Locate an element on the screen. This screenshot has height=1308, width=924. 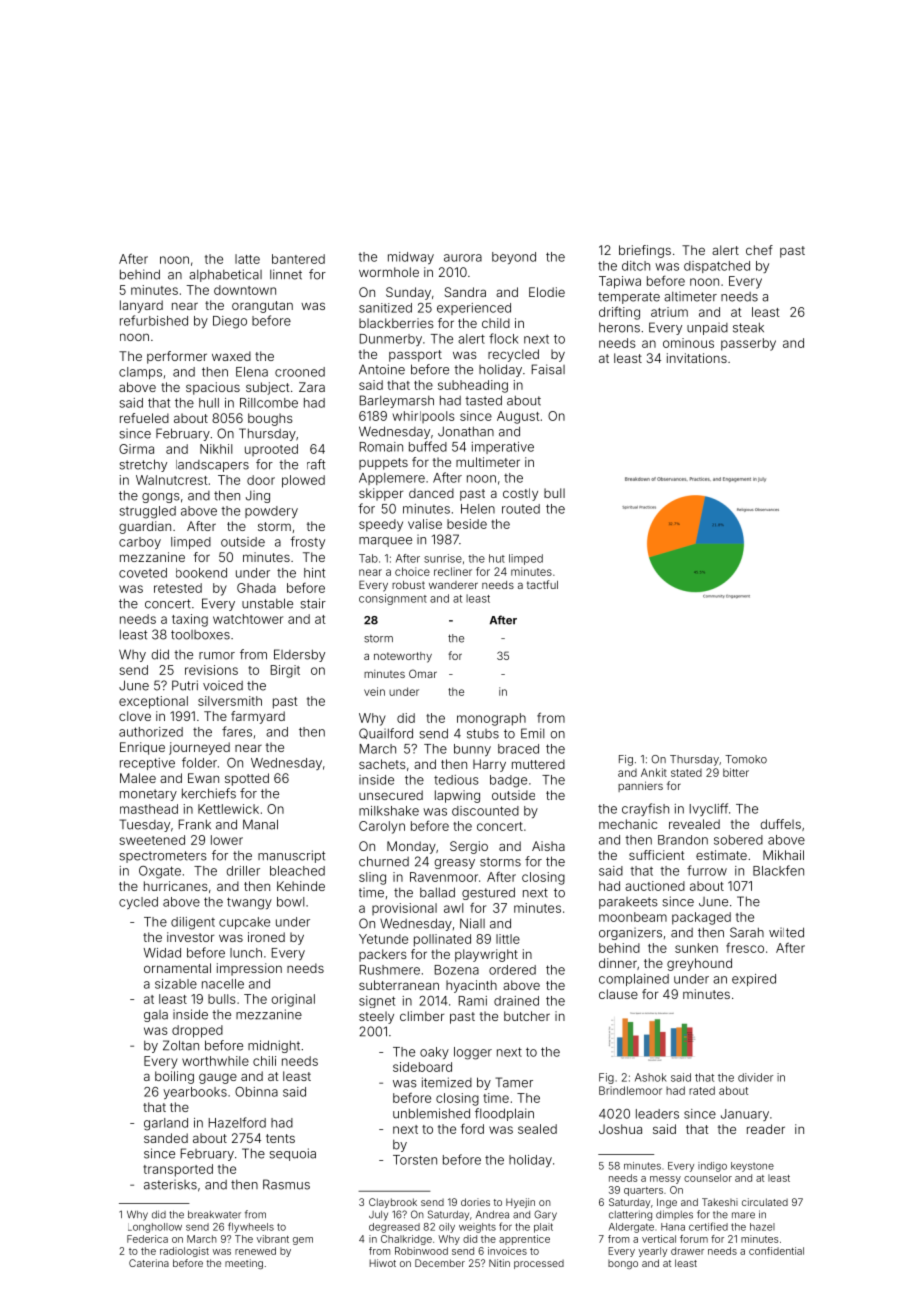
duffels is located at coordinates (780, 824).
